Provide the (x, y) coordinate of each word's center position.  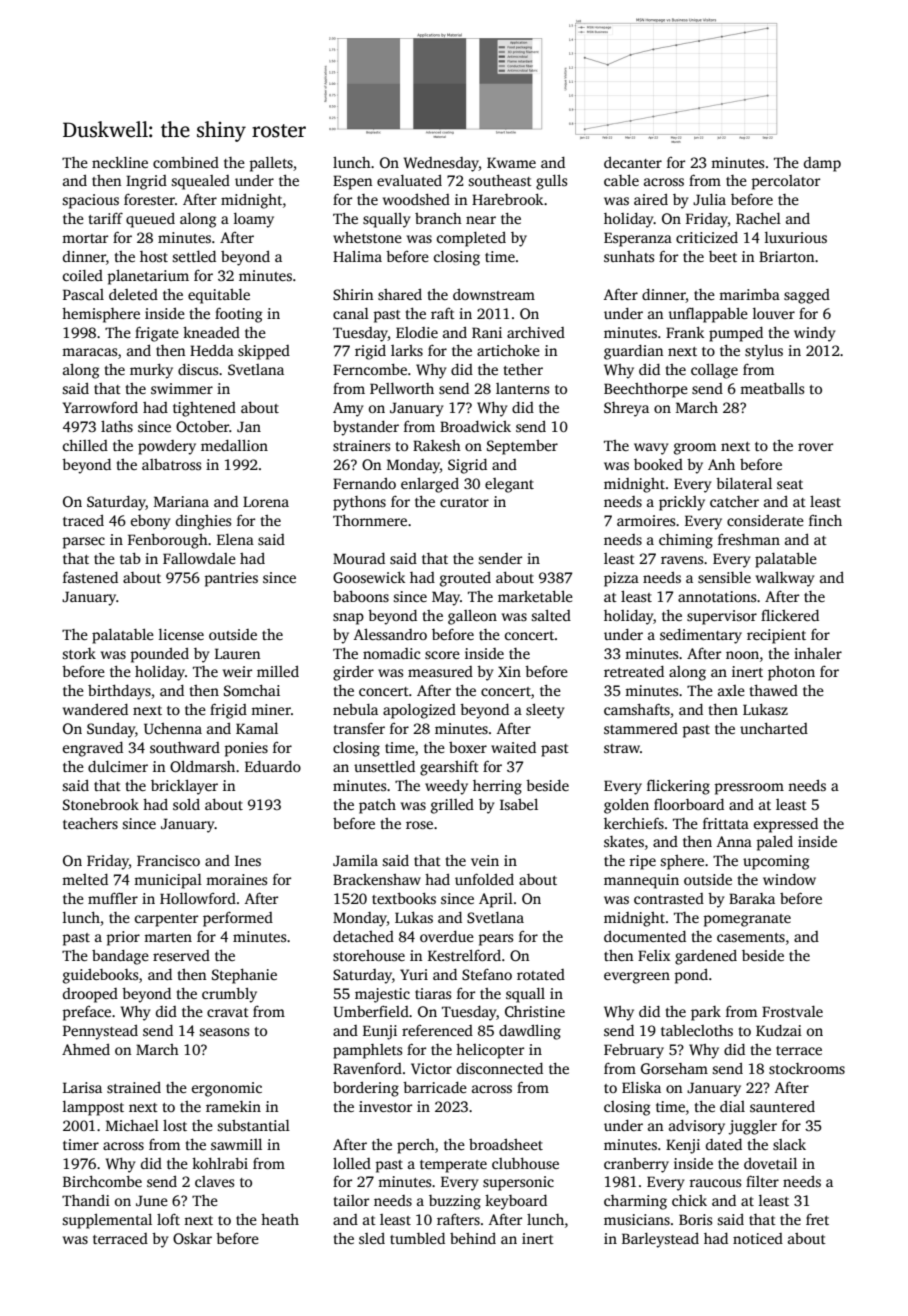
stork (79, 653)
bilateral (744, 483)
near (481, 220)
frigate (157, 334)
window (789, 879)
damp (822, 164)
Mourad (359, 558)
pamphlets (367, 1051)
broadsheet (506, 1144)
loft (168, 1219)
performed (238, 919)
